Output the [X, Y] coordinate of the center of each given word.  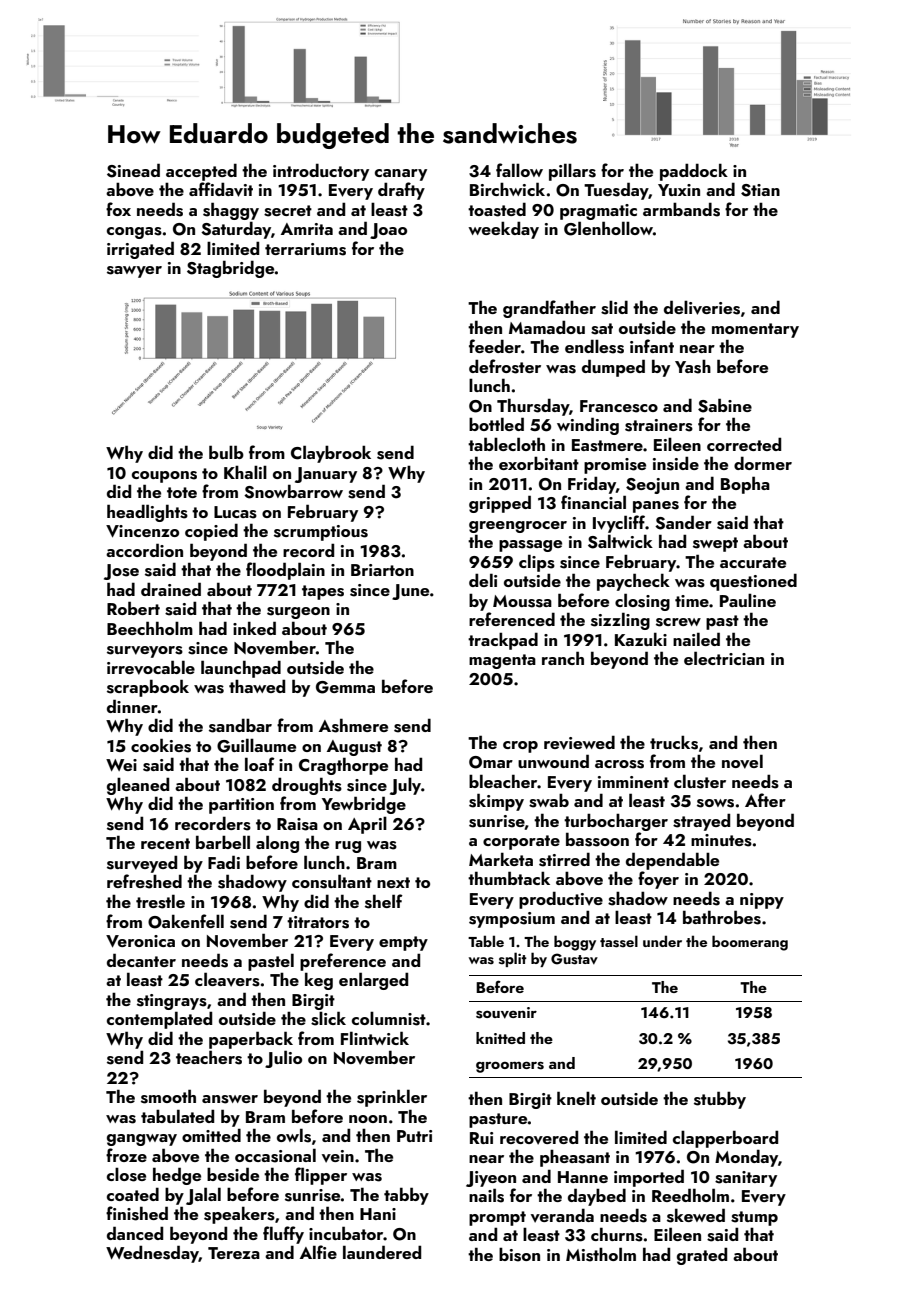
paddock [694, 172]
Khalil [245, 472]
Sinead [133, 170]
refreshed [144, 881]
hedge [177, 1176]
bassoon [597, 839]
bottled [496, 424]
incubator [346, 1233]
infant [652, 346]
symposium [512, 920]
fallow [519, 170]
